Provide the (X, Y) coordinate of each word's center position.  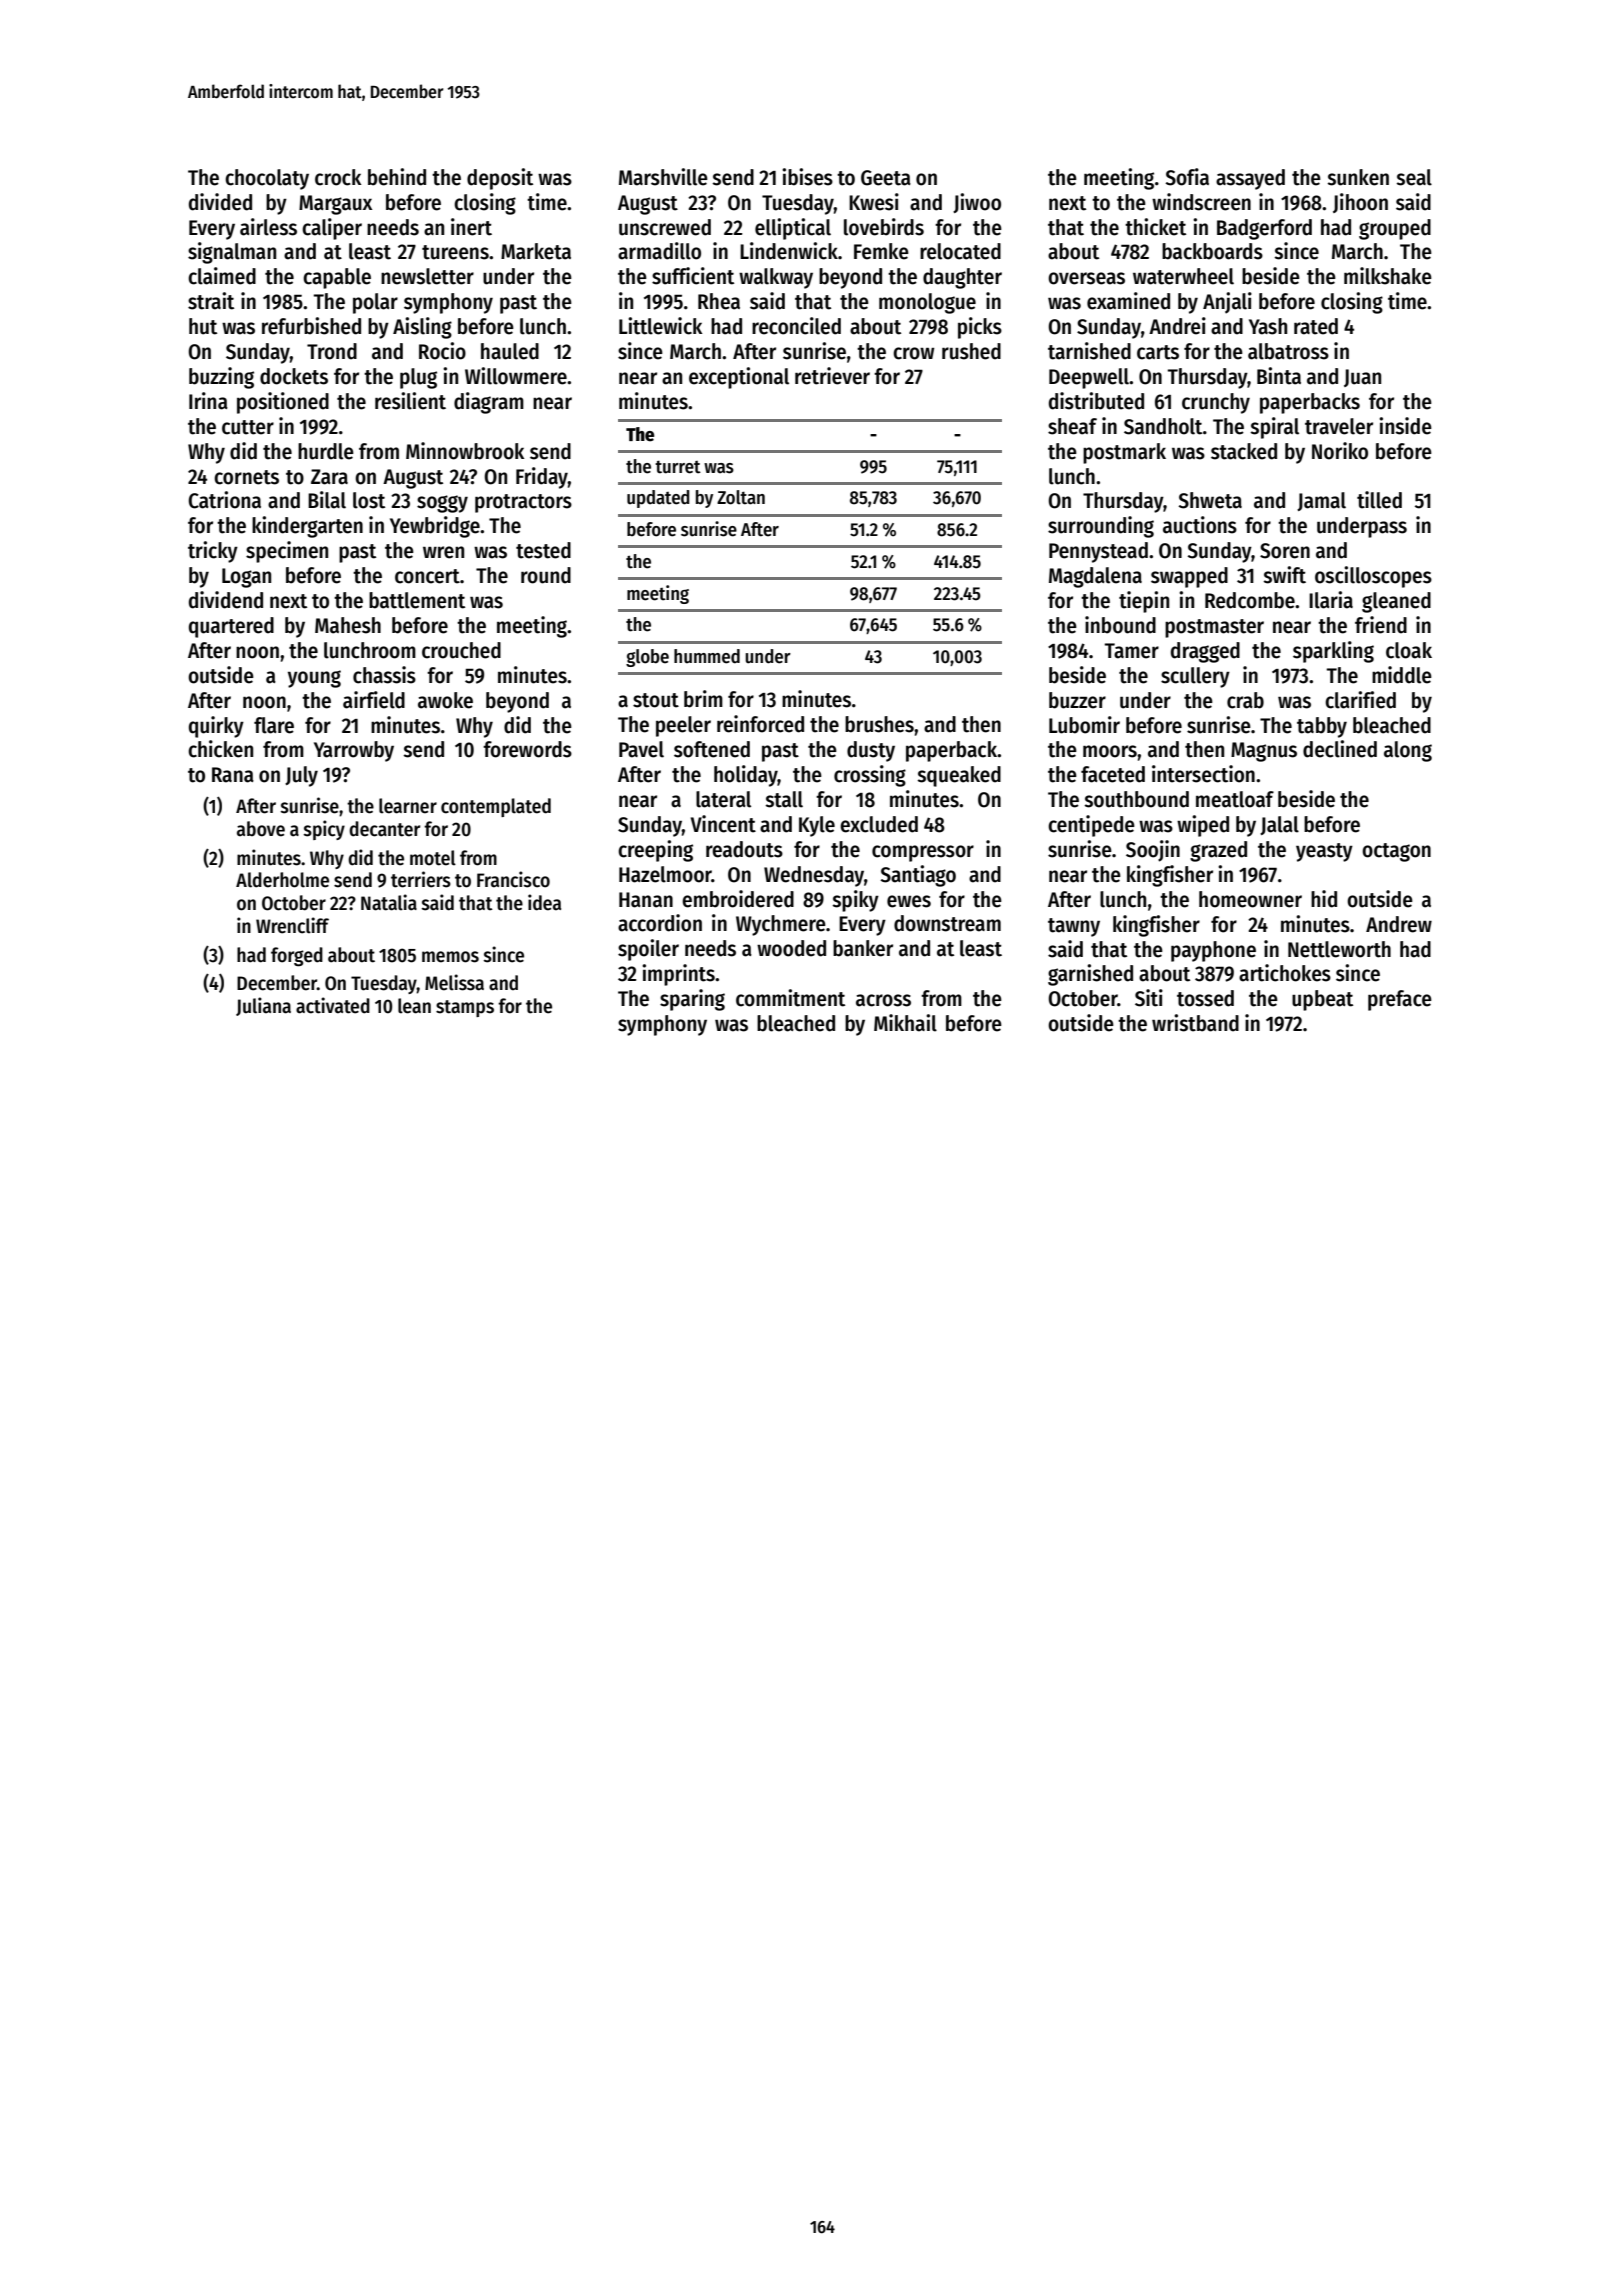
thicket (1155, 227)
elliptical (793, 229)
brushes (879, 724)
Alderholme (282, 880)
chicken (220, 749)
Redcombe (1250, 600)
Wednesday (814, 876)
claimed (222, 276)
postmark (1124, 453)
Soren (1285, 551)
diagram (489, 403)
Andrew (1399, 924)
